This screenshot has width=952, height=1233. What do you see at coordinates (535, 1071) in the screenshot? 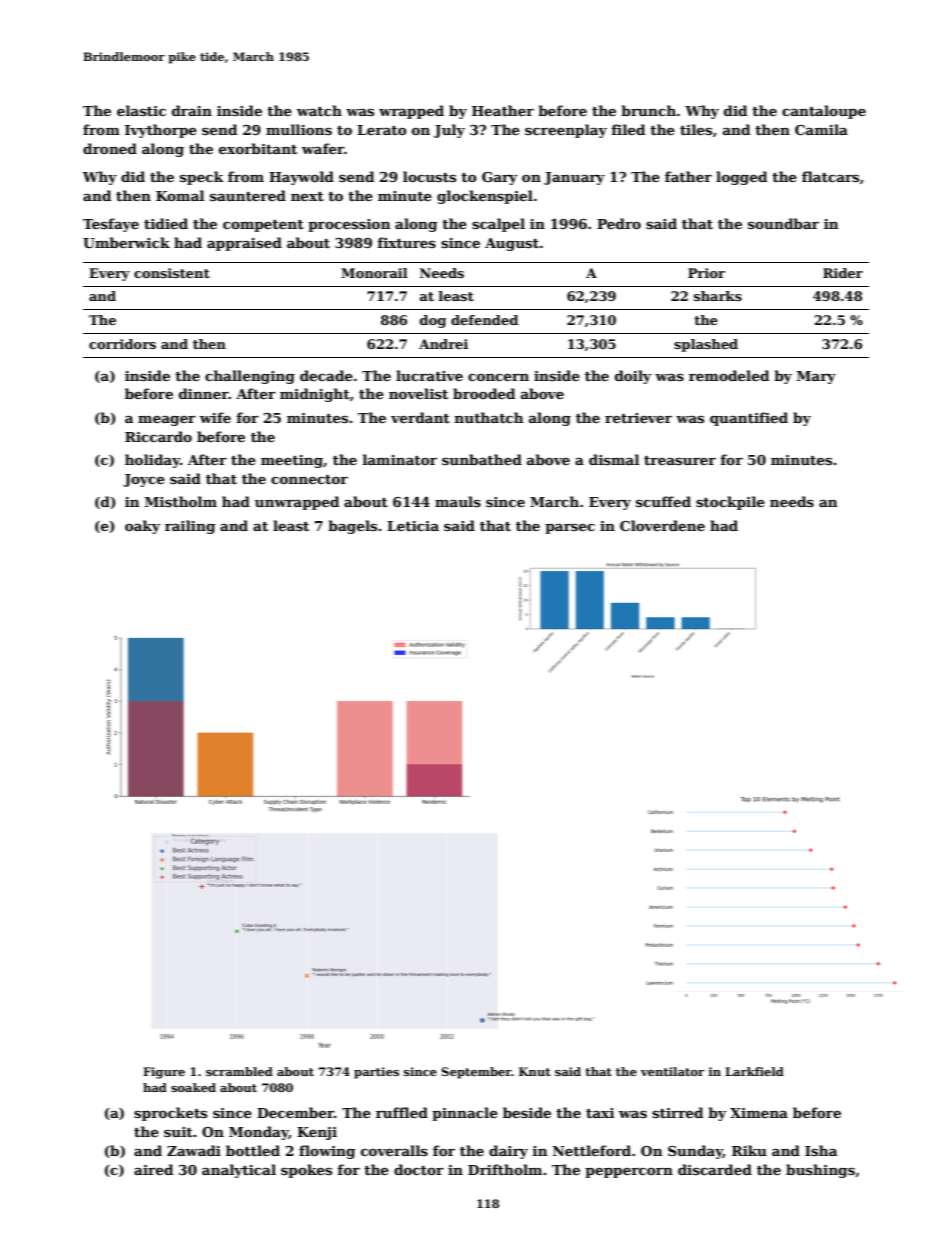
I see `Knut` at bounding box center [535, 1071].
